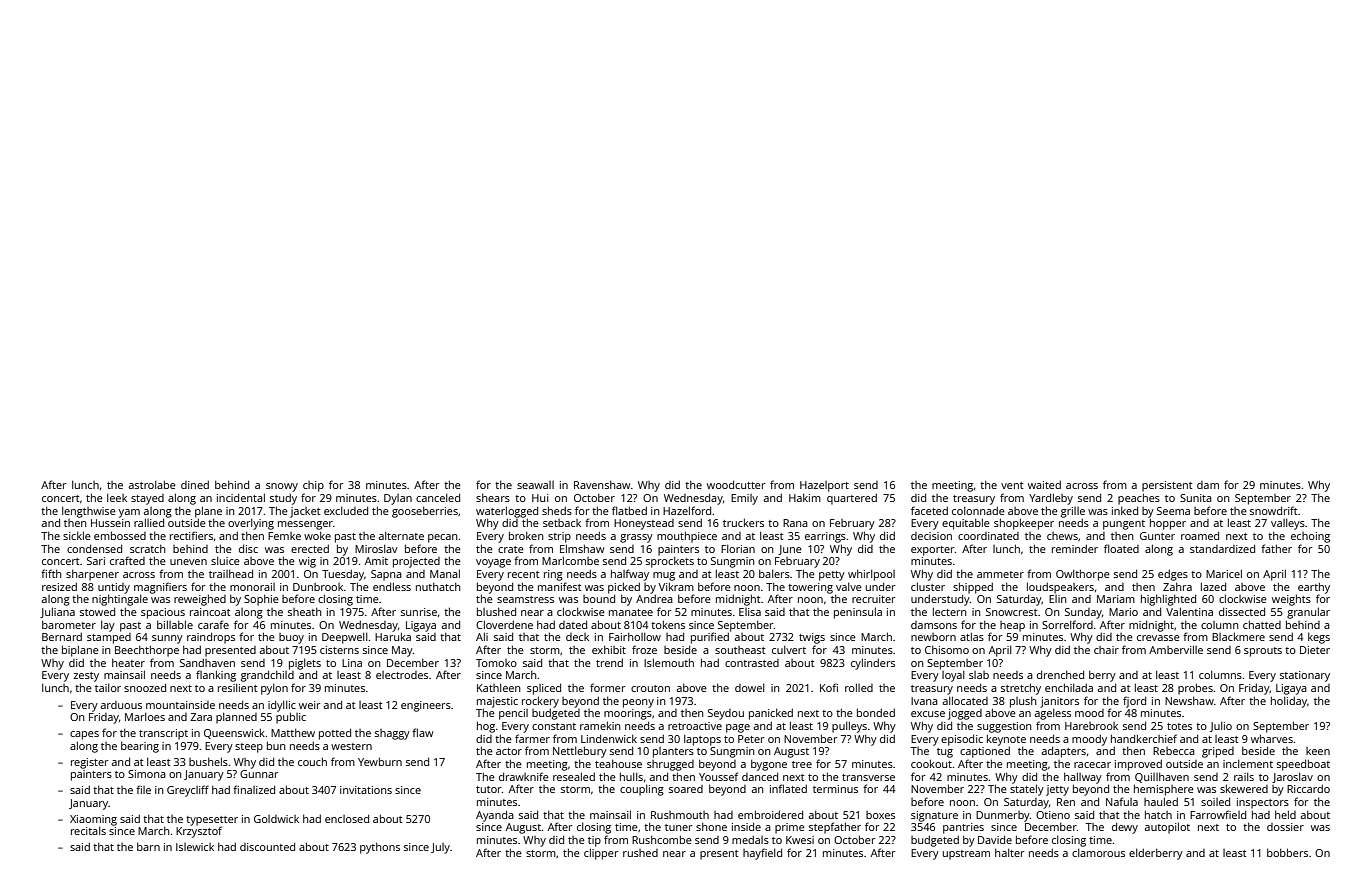  What do you see at coordinates (267, 676) in the document?
I see `grandchild` at bounding box center [267, 676].
